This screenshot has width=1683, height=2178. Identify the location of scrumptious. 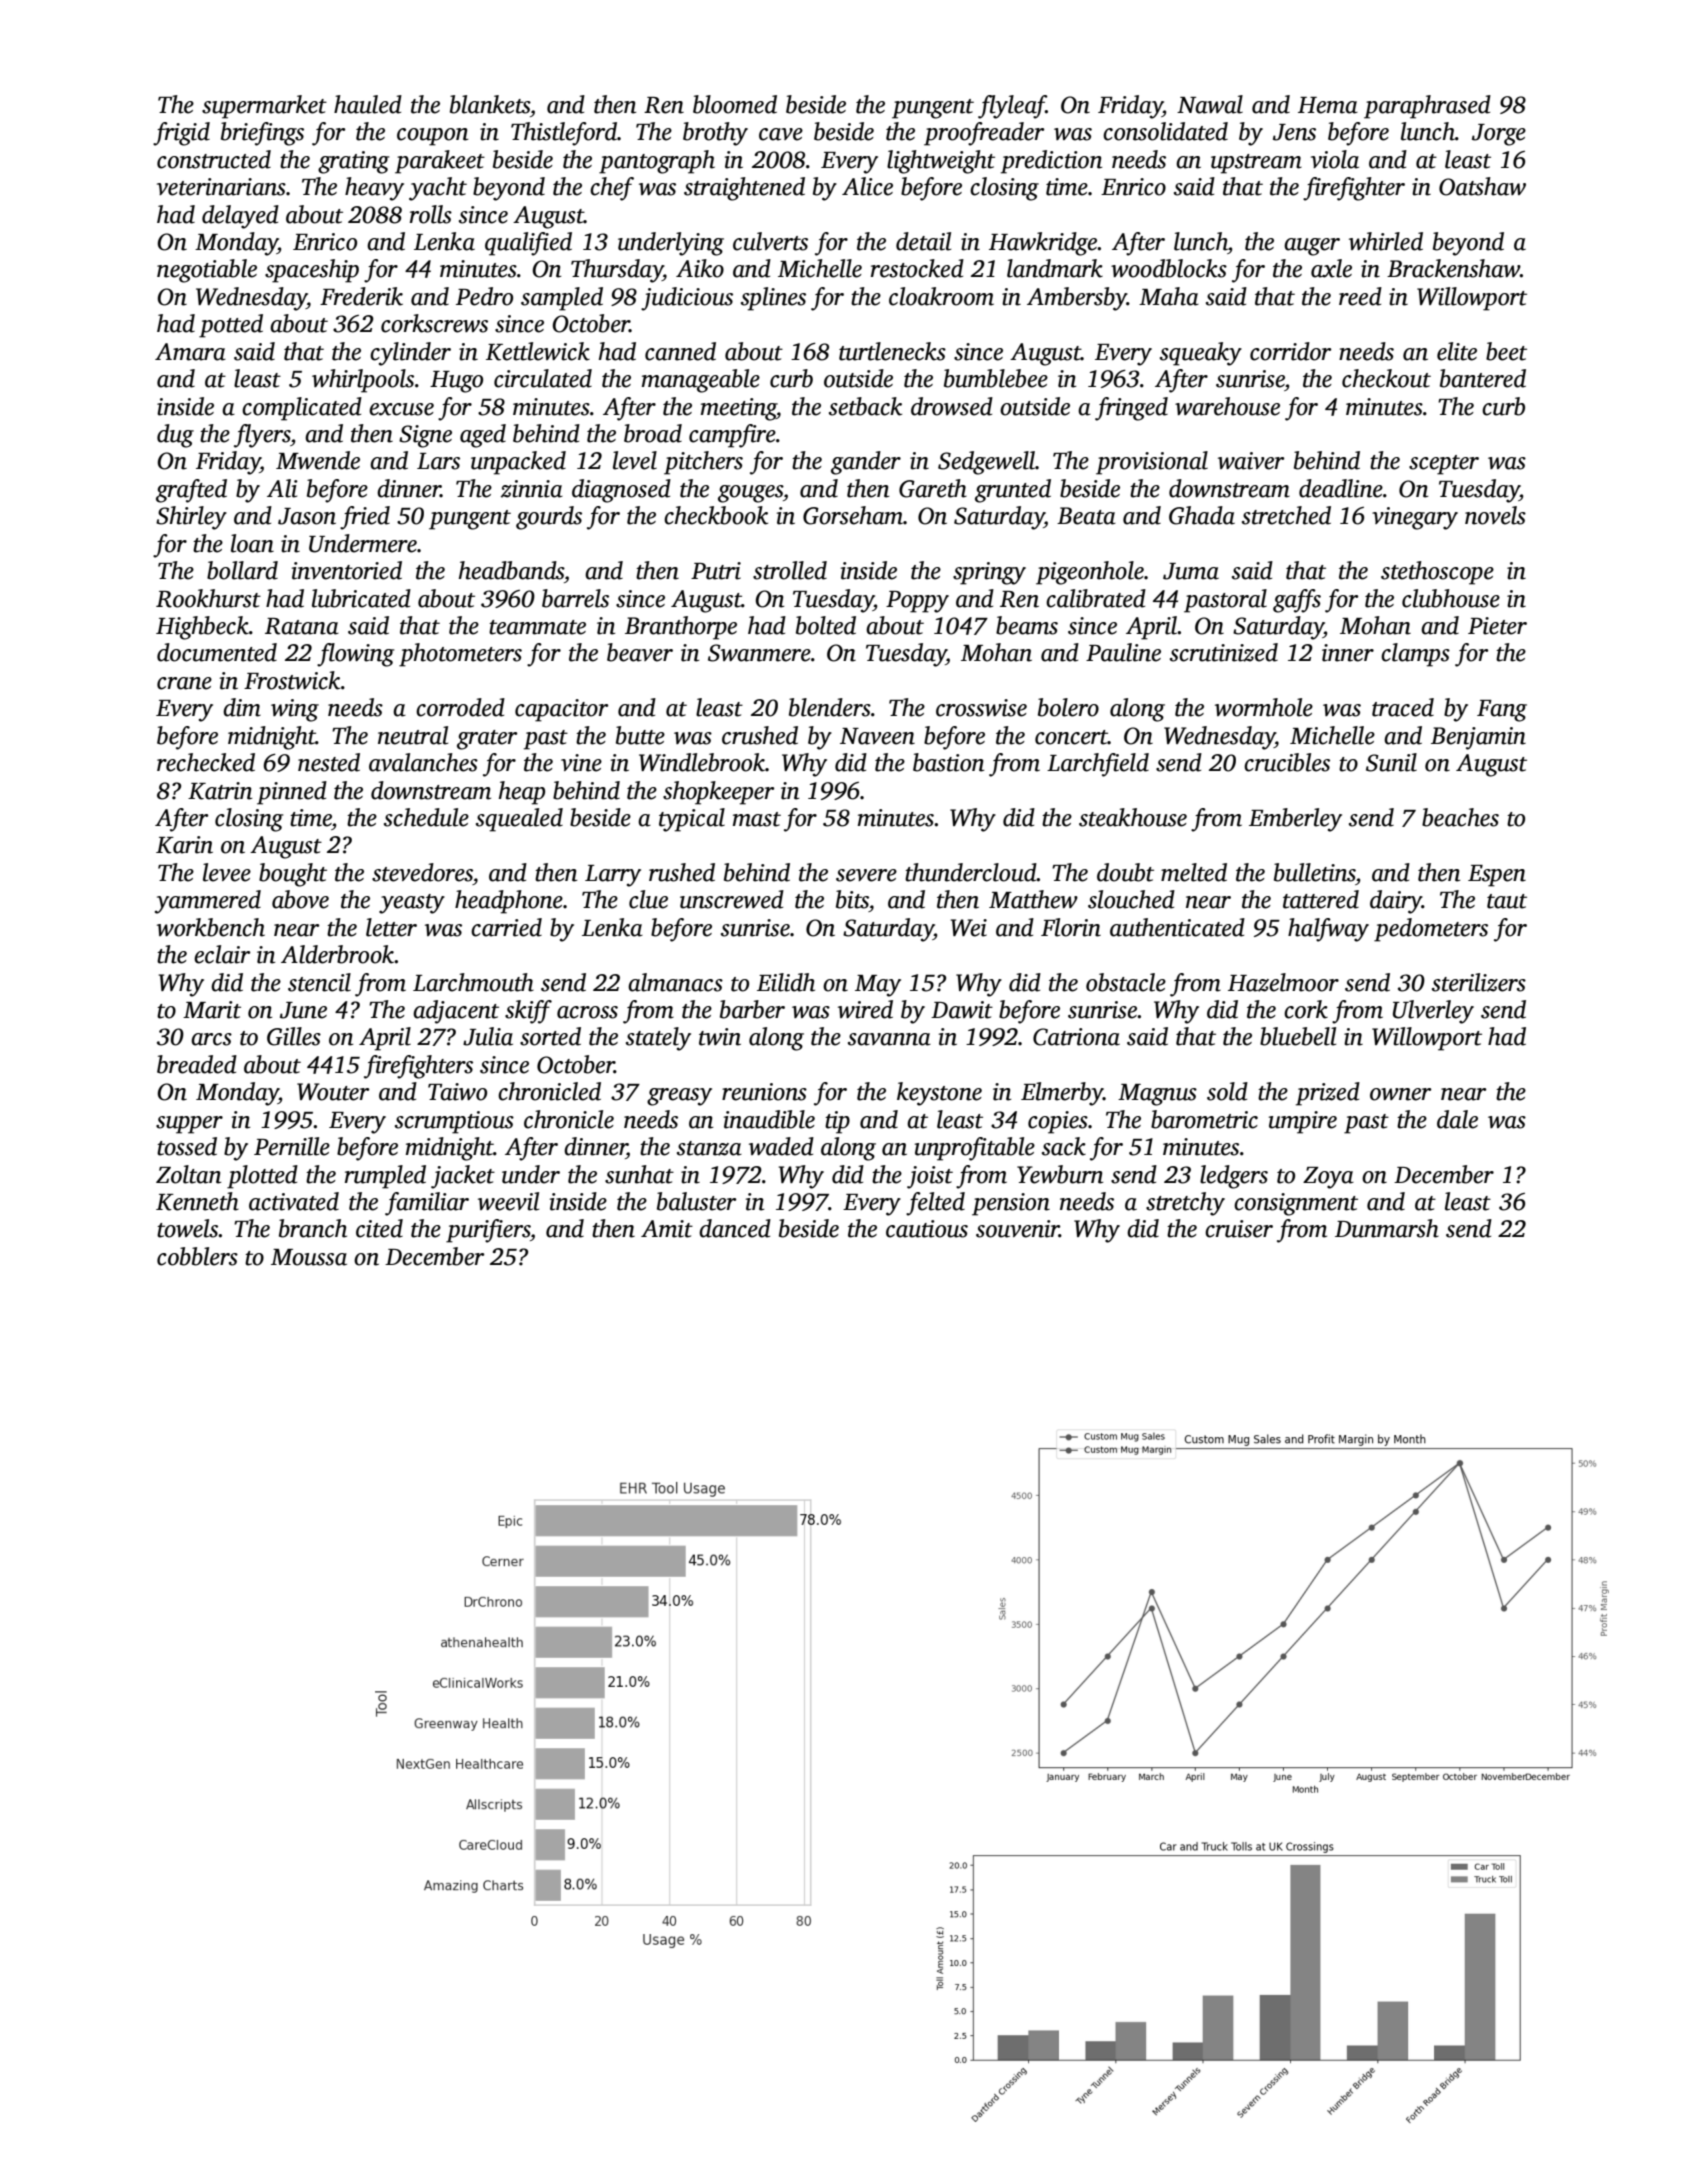
(454, 1122).
